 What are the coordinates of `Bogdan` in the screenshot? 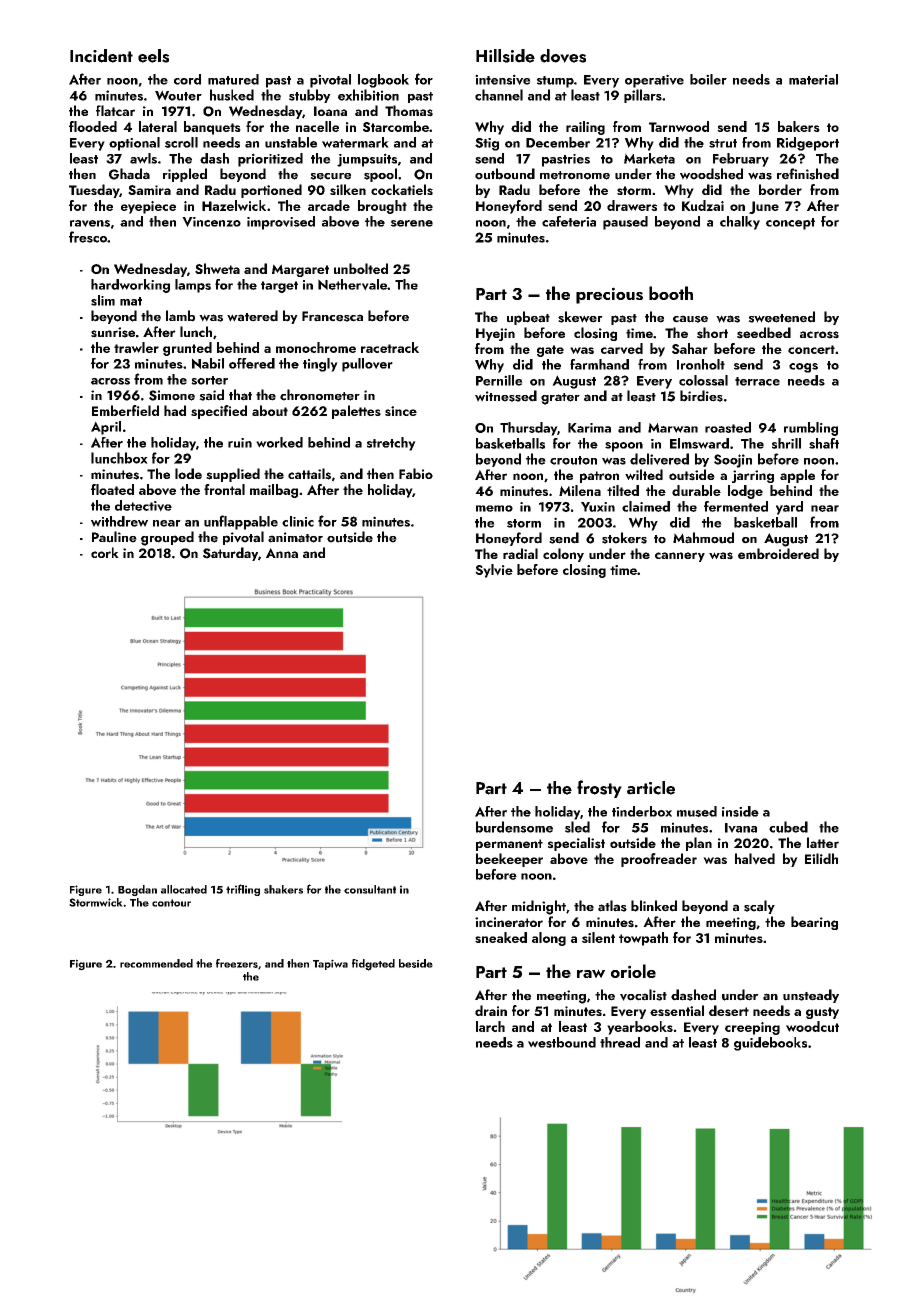 It's located at (137, 890).
